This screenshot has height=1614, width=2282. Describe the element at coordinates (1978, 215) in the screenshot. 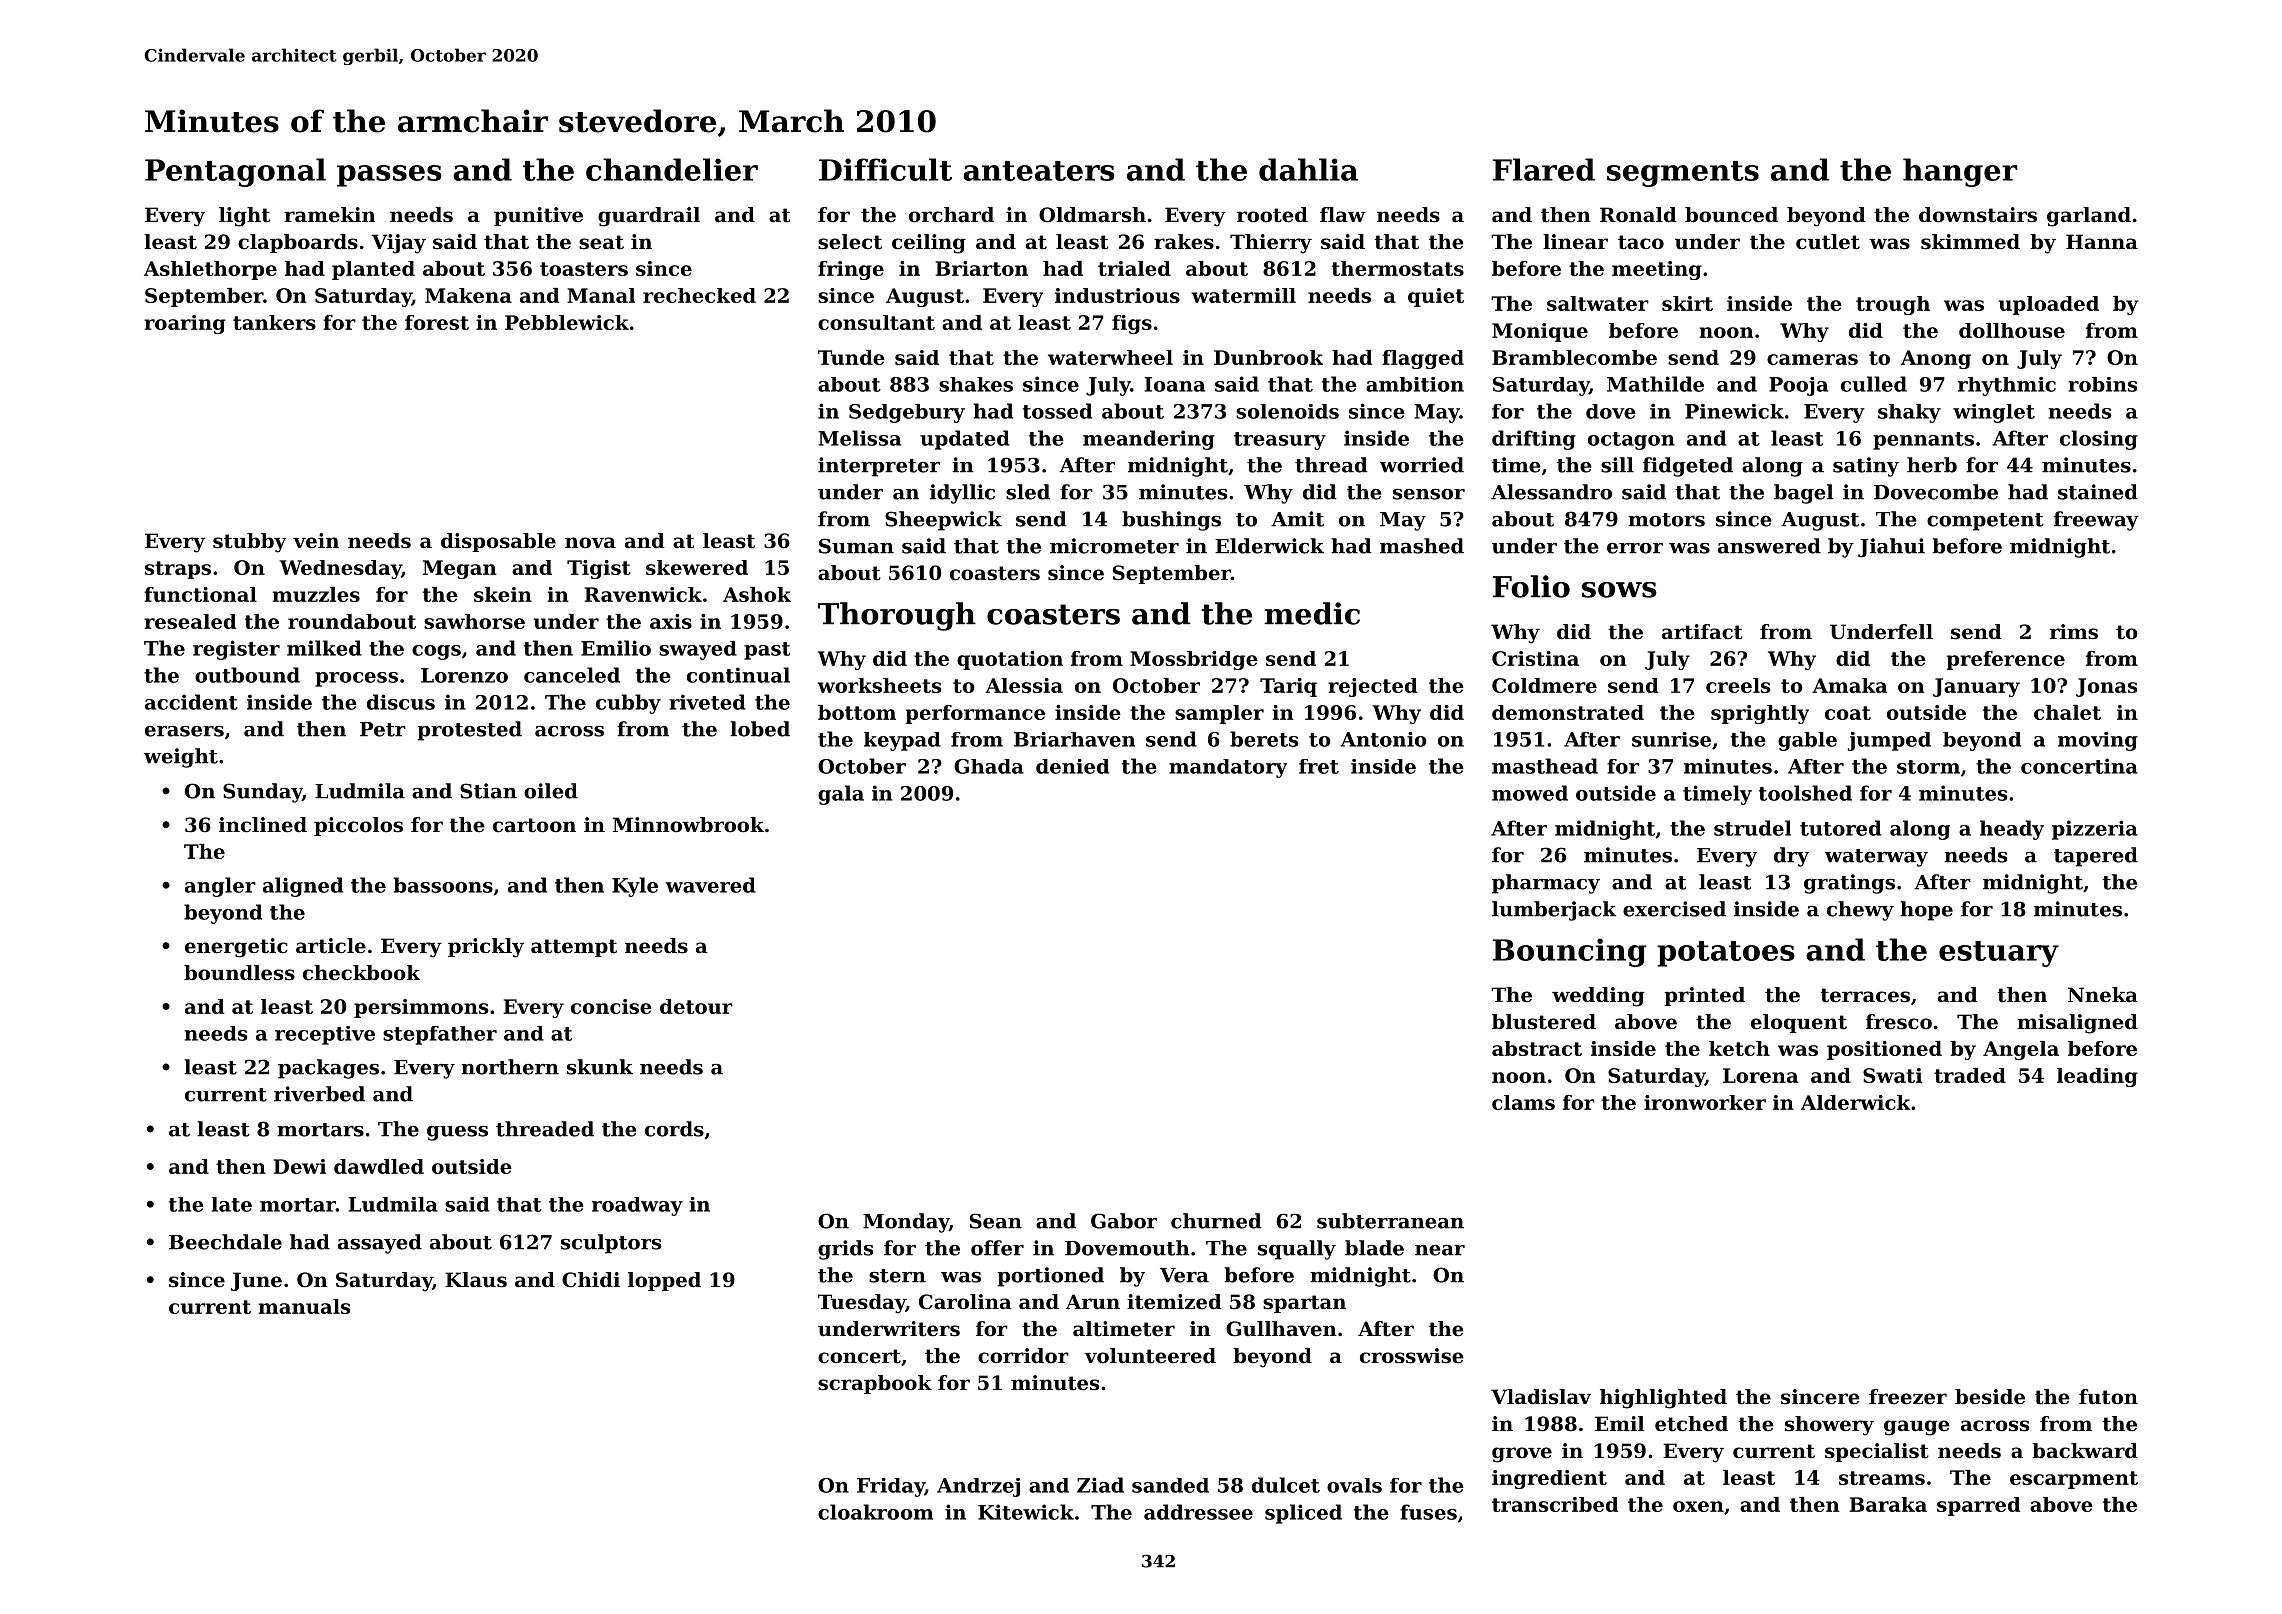

I see `downstairs` at that location.
